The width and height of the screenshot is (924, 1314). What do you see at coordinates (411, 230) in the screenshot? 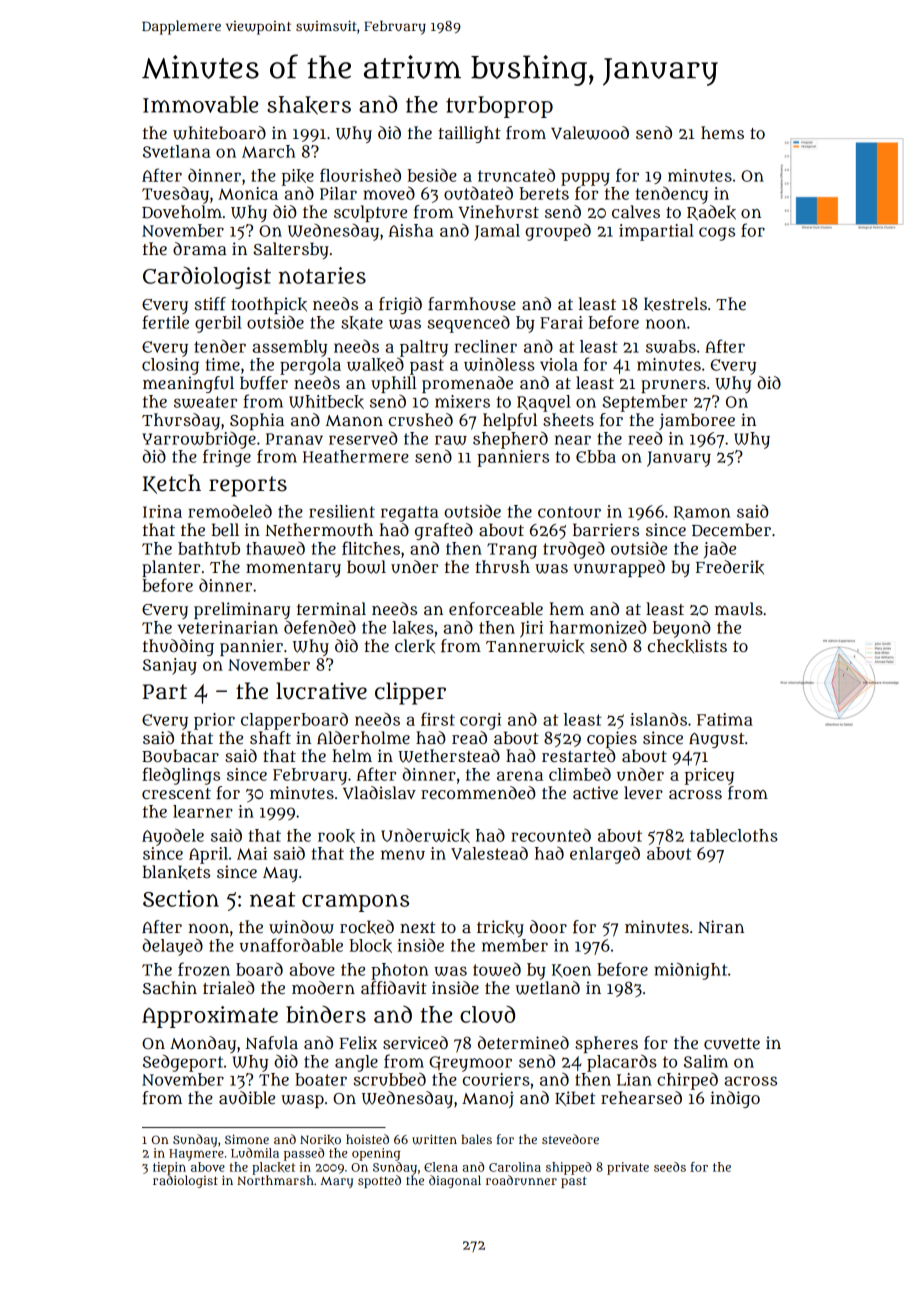
I see `Aisha` at bounding box center [411, 230].
